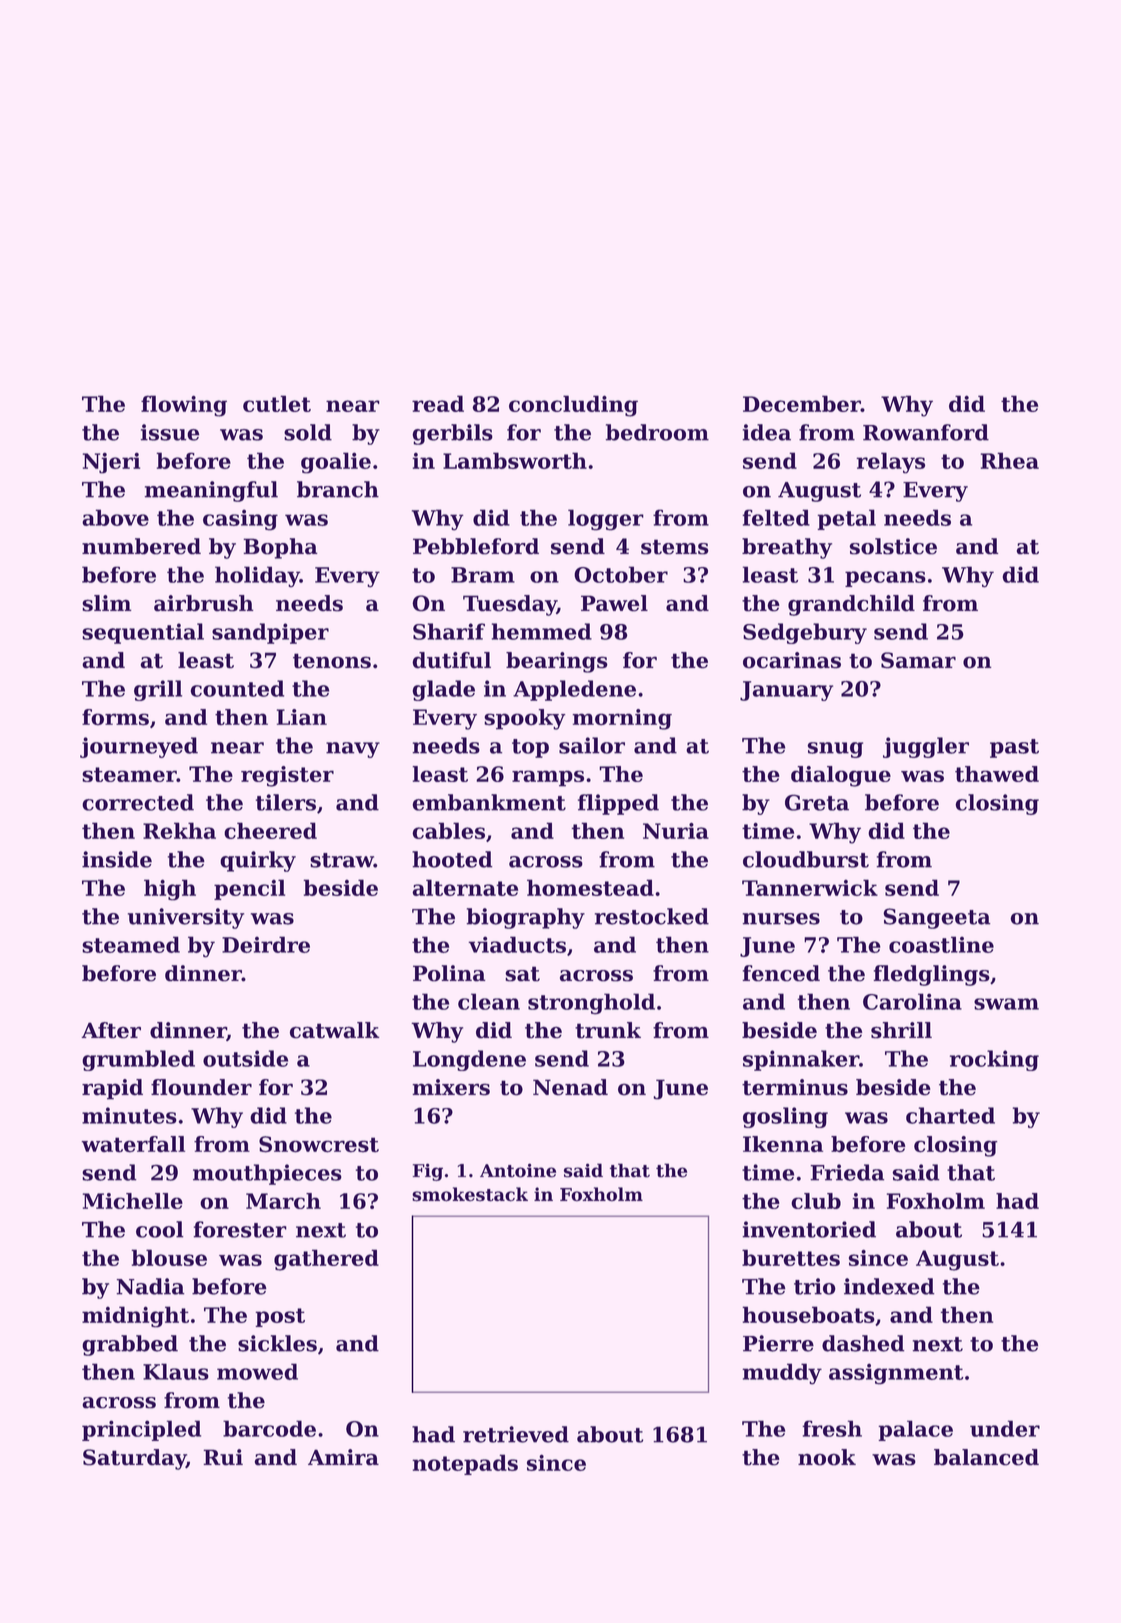  I want to click on steamed, so click(131, 944).
